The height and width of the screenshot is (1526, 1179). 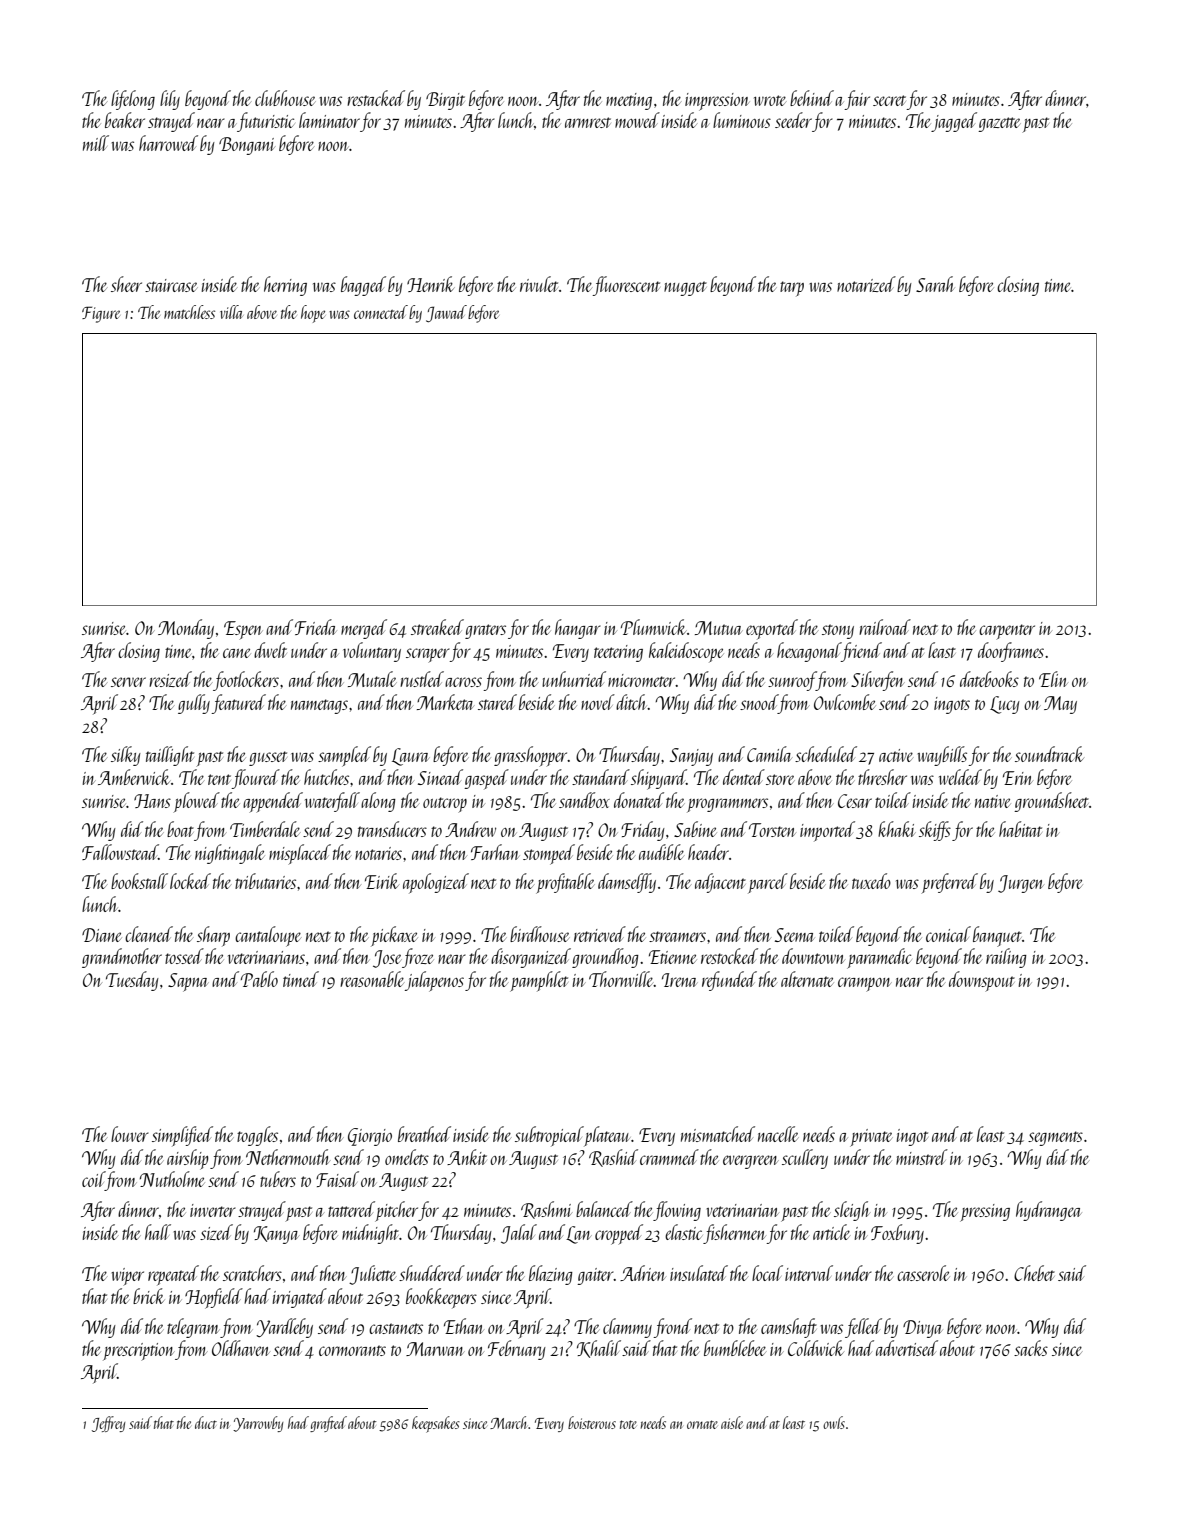 What do you see at coordinates (989, 679) in the screenshot?
I see `datebooks` at bounding box center [989, 679].
